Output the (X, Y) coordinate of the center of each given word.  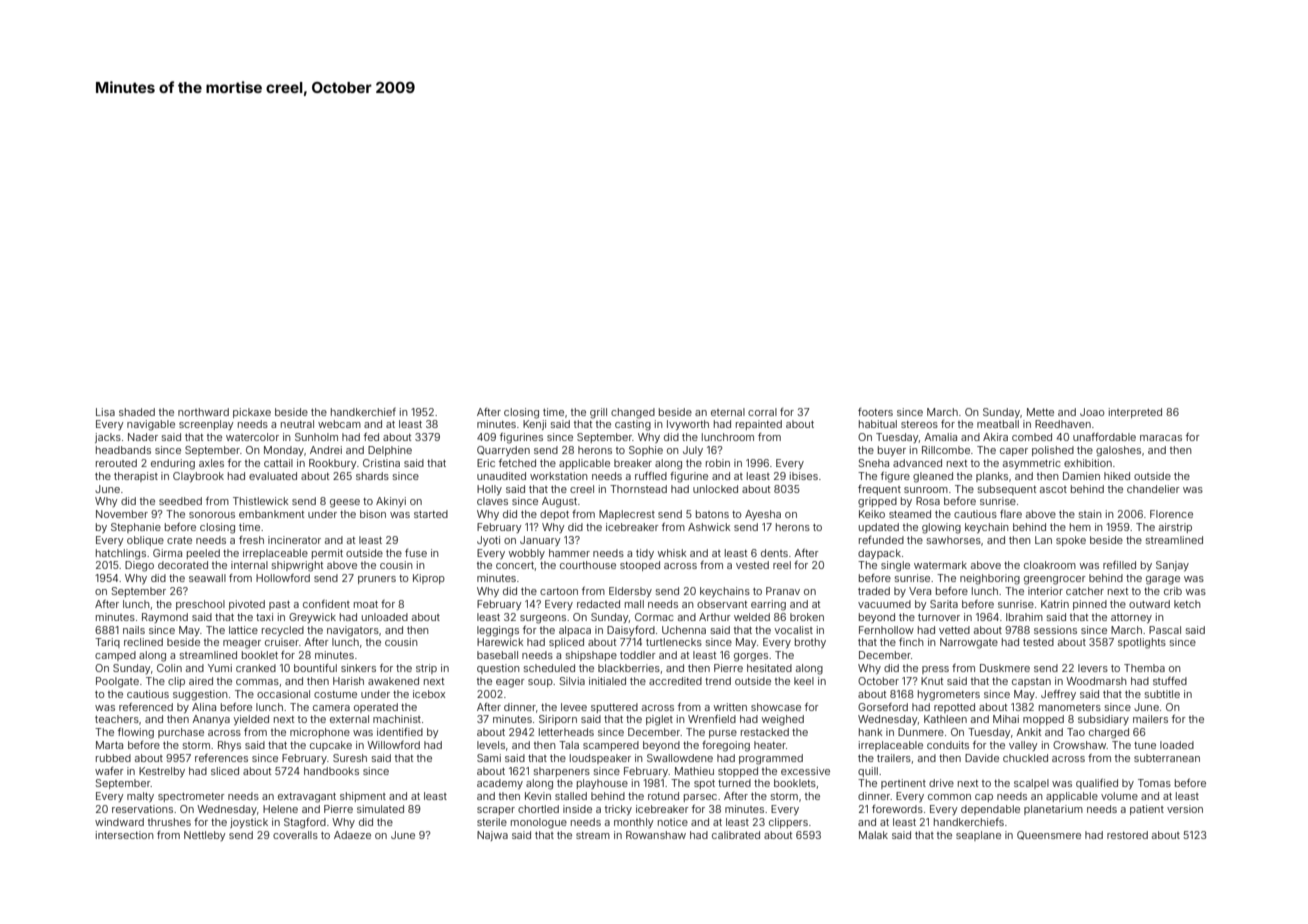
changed (633, 413)
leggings (498, 631)
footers (875, 412)
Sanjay (1172, 566)
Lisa (105, 412)
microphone (320, 733)
